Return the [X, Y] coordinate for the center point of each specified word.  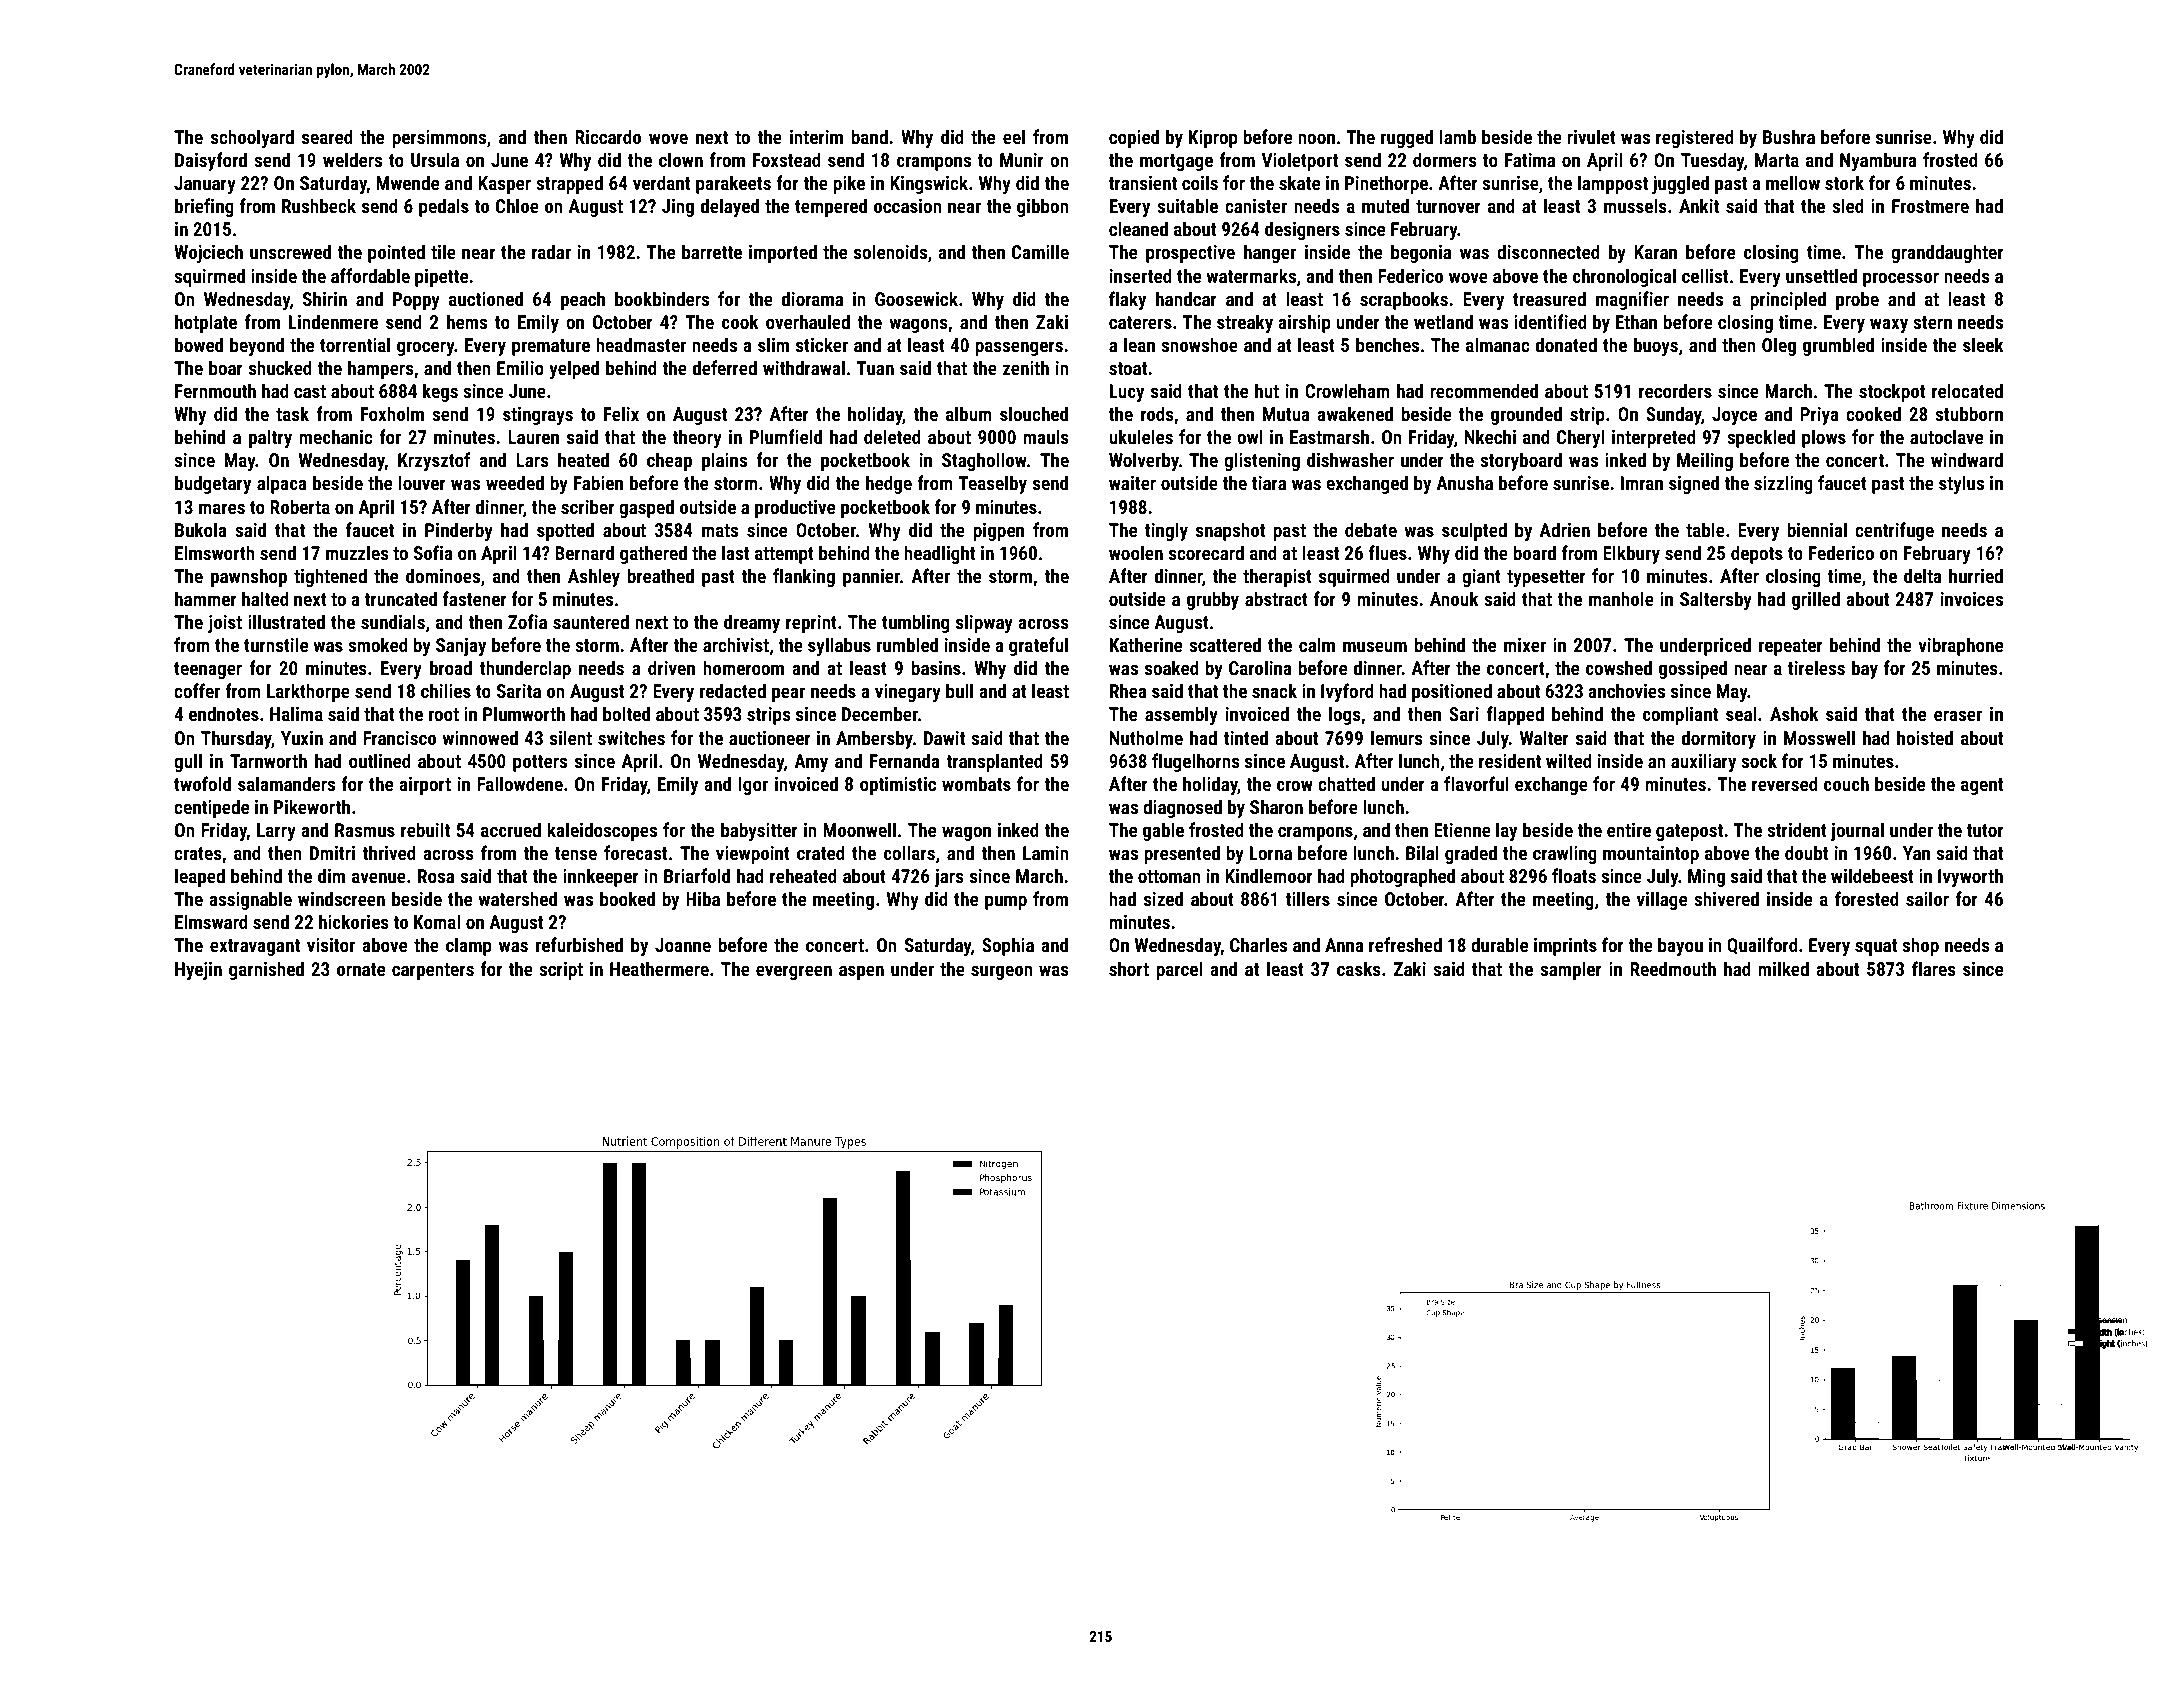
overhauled [808, 321]
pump [1006, 902]
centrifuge [1894, 531]
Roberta [300, 506]
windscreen [341, 898]
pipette [441, 278]
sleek [1983, 344]
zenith [1026, 367]
